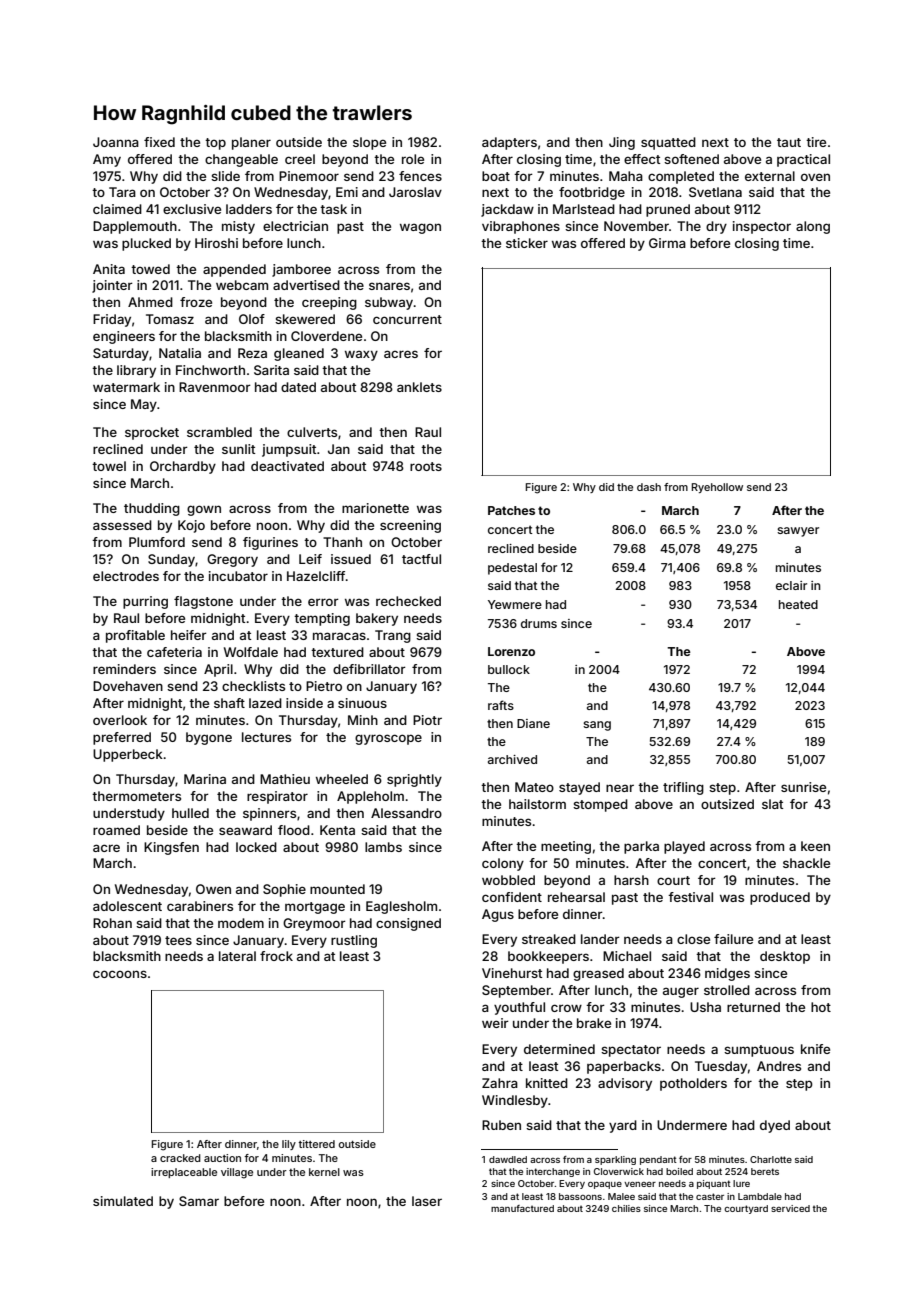  Describe the element at coordinates (410, 526) in the screenshot. I see `screening` at that location.
